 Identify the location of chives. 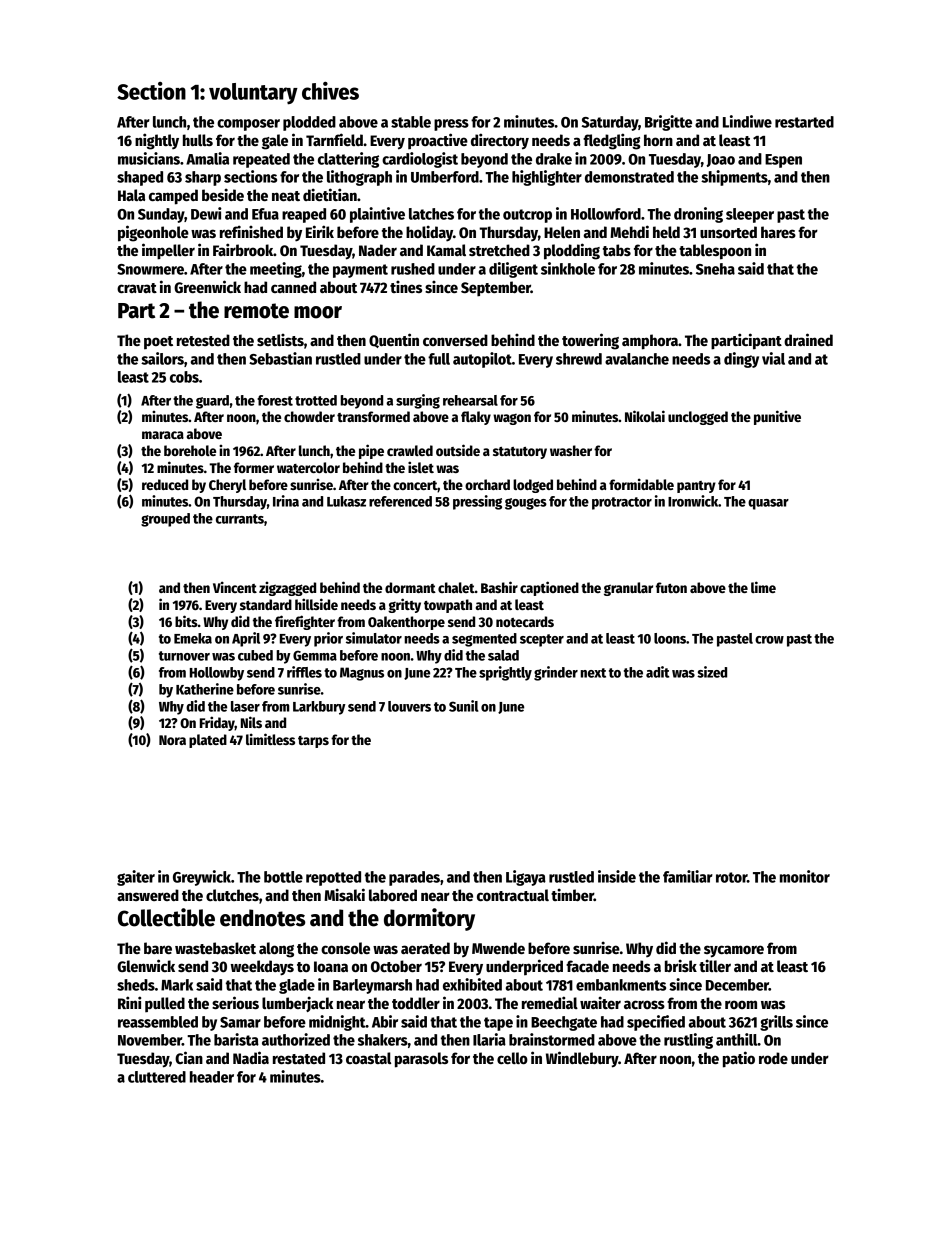
(330, 91).
